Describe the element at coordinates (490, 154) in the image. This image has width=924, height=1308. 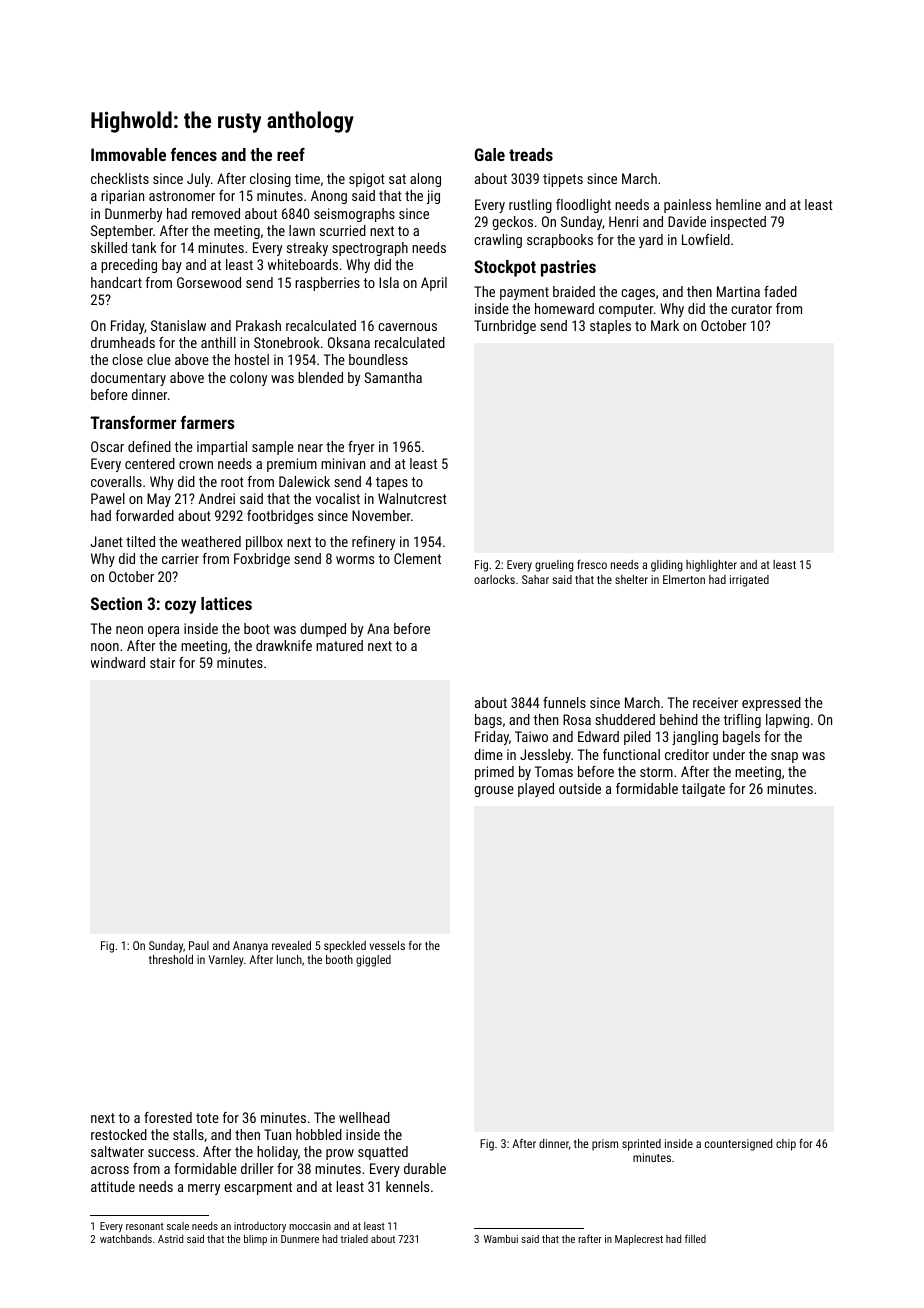
I see `Gale` at that location.
